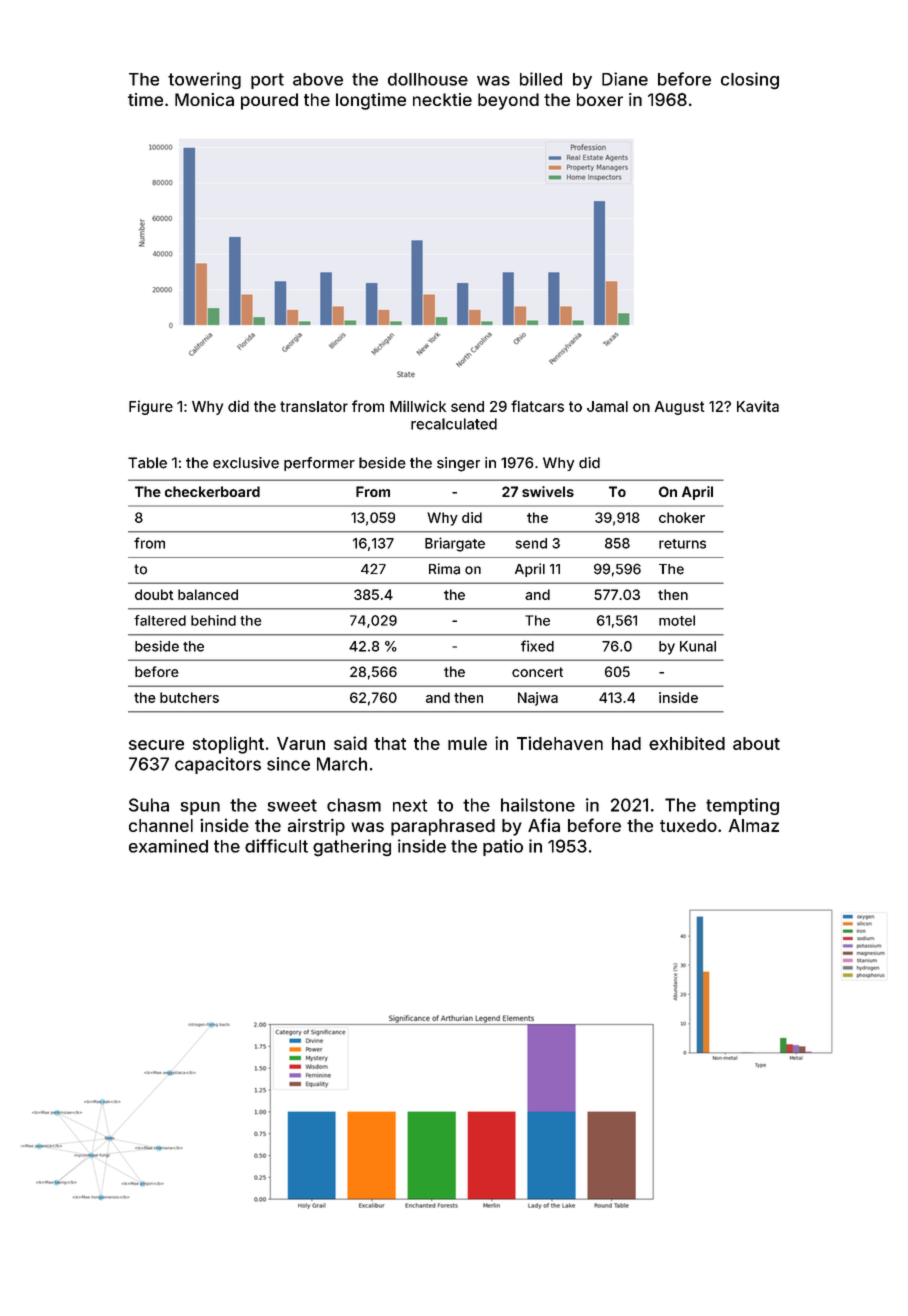 This screenshot has width=908, height=1316. Describe the element at coordinates (276, 846) in the screenshot. I see `difficult` at that location.
